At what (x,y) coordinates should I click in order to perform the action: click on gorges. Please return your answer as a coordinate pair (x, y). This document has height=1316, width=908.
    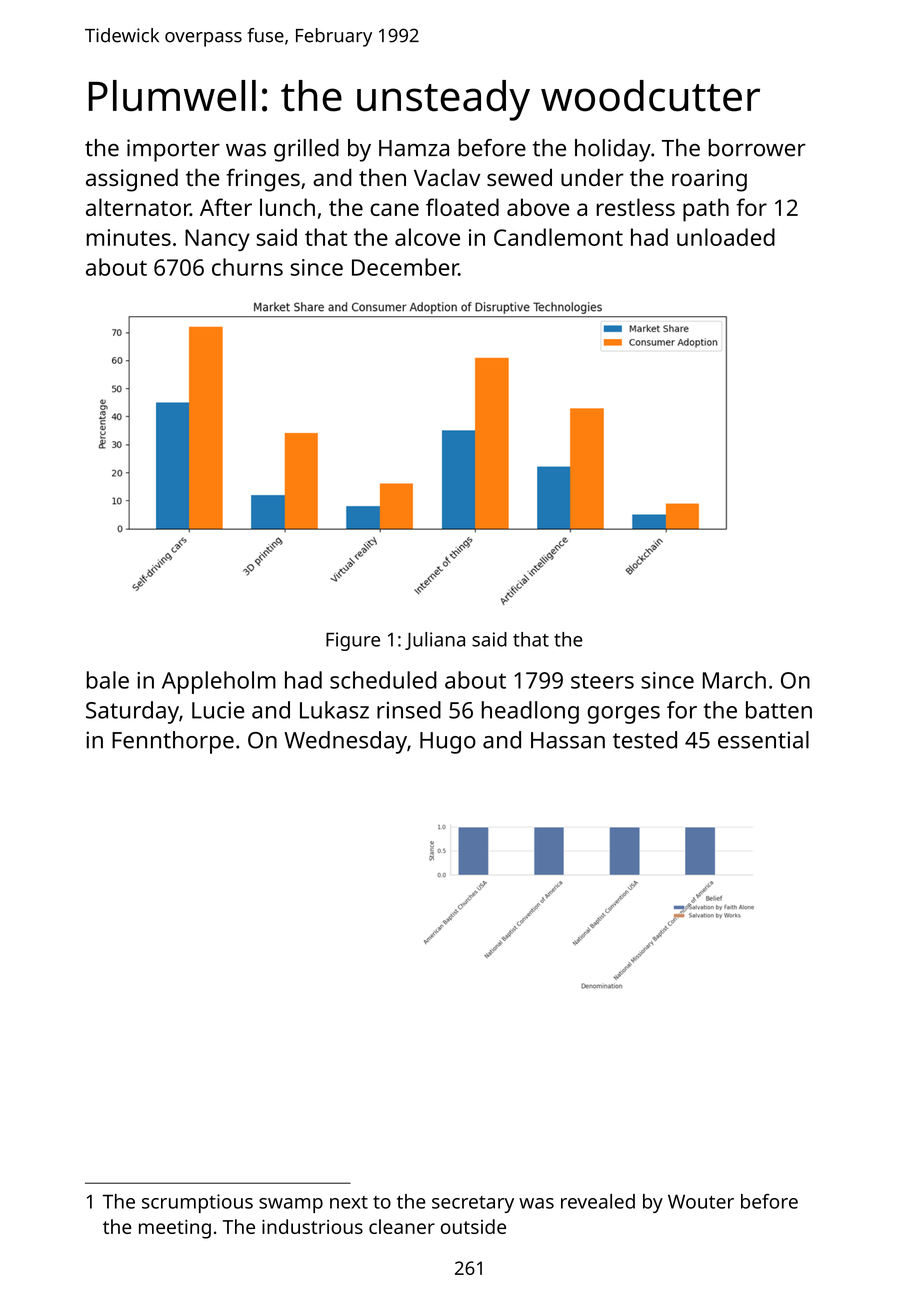
    Looking at the image, I should click on (623, 715).
